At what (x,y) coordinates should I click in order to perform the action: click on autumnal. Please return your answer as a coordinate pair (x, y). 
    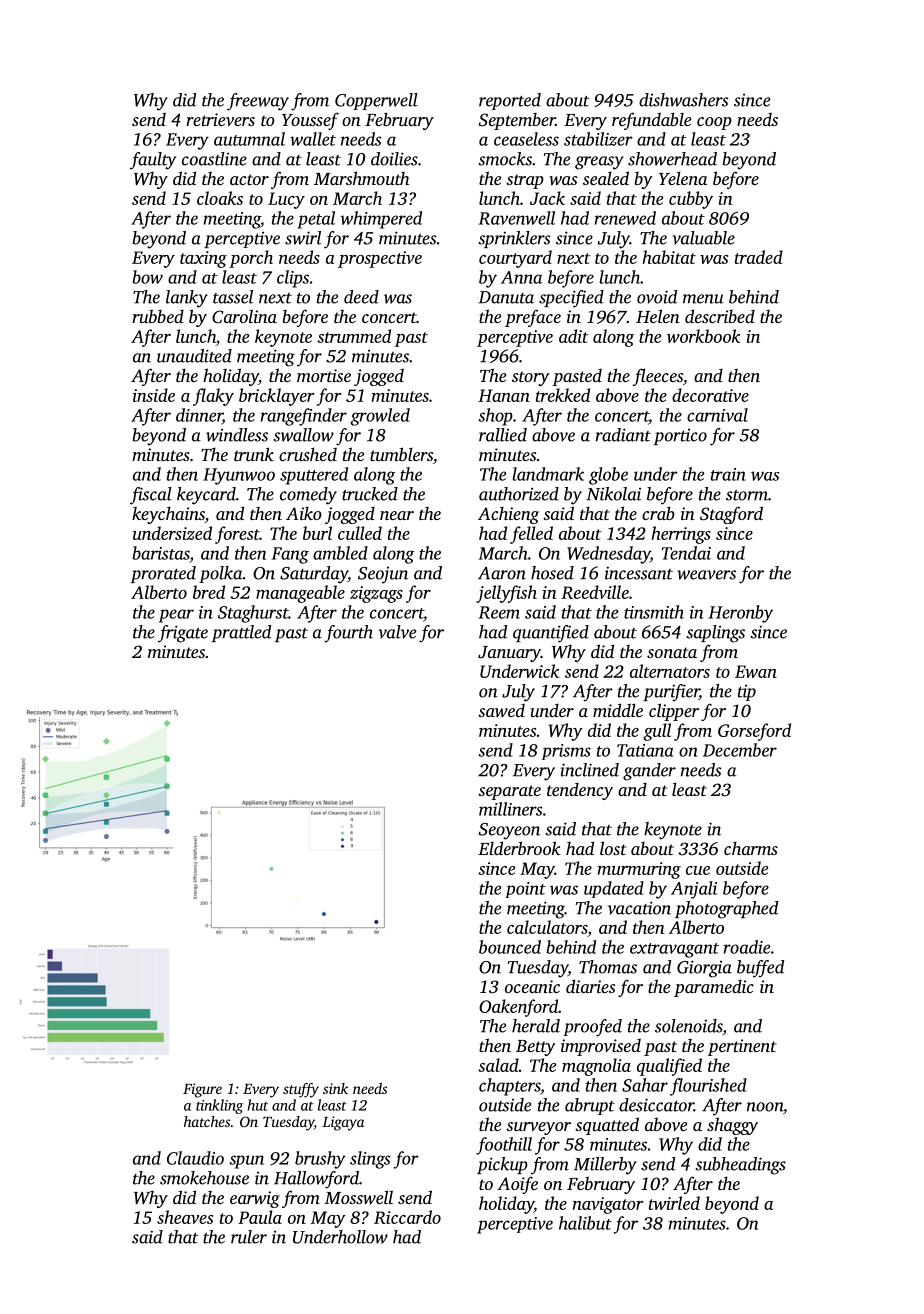
    Looking at the image, I should click on (249, 139).
